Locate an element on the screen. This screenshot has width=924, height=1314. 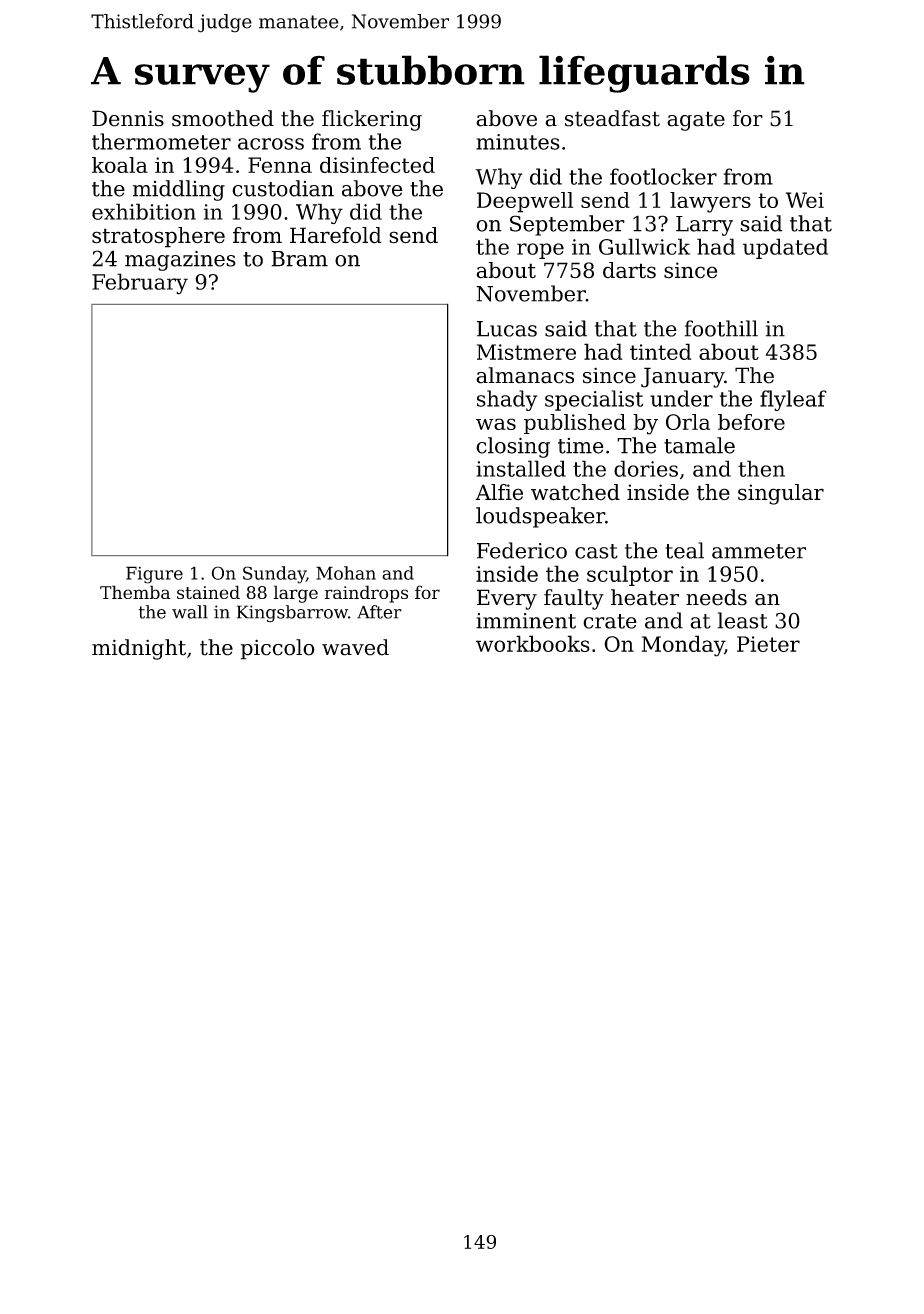
Monday is located at coordinates (683, 646).
